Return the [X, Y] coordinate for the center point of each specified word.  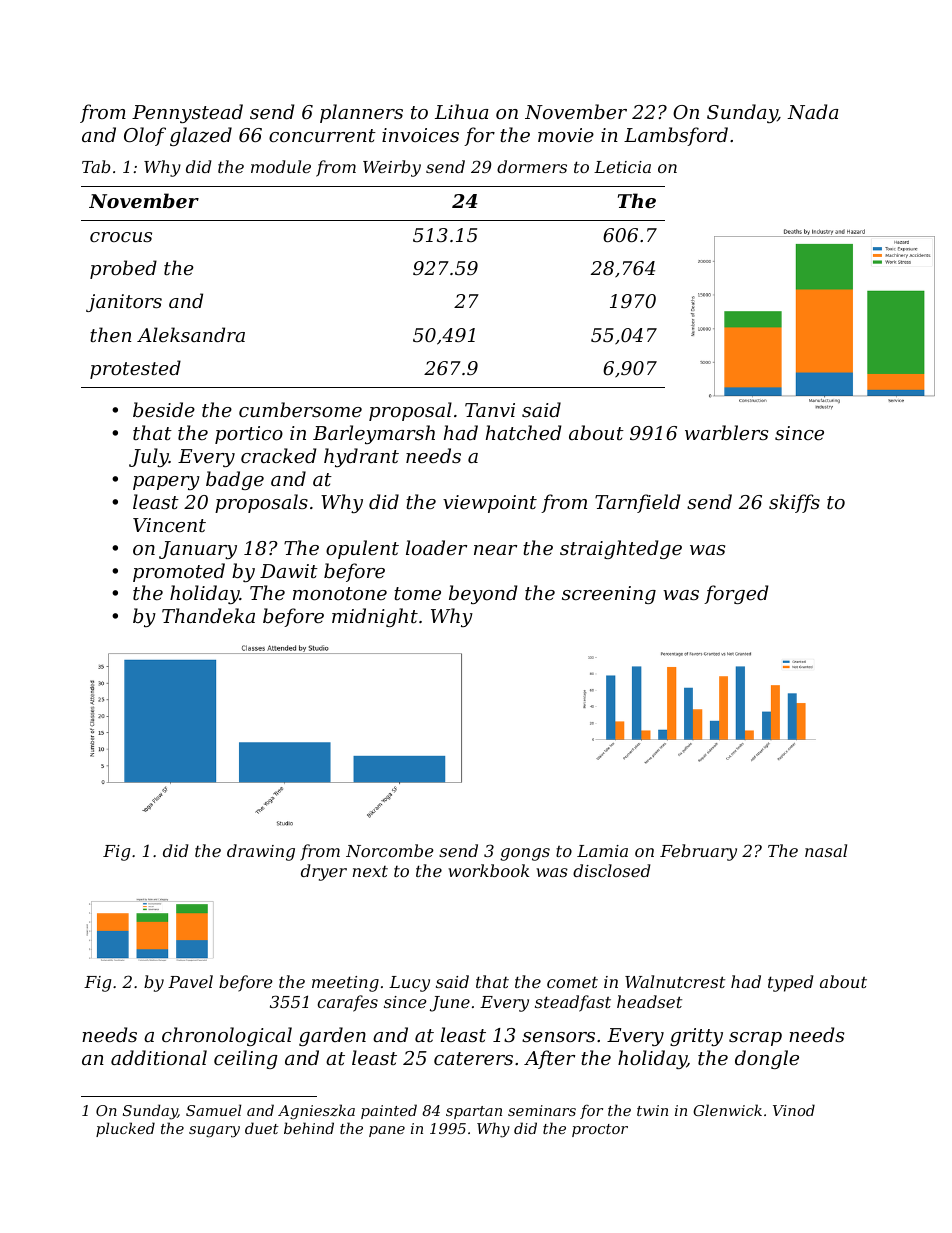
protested [135, 369]
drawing [261, 852]
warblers [726, 432]
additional [159, 1057]
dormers [532, 166]
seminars [542, 1110]
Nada [812, 111]
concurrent [322, 135]
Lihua [461, 111]
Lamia [602, 851]
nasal [826, 850]
